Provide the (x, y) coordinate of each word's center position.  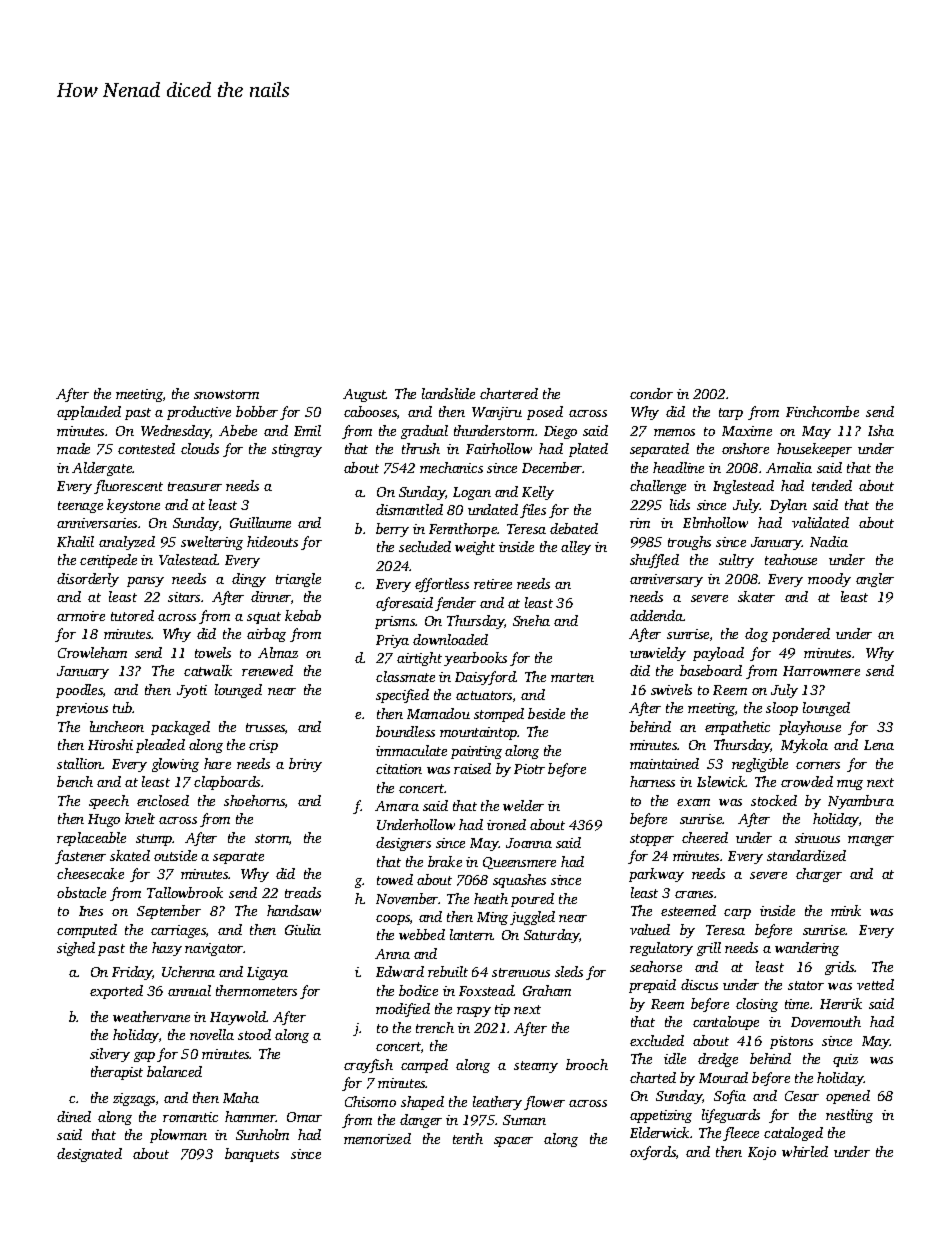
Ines (91, 911)
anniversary (666, 580)
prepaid (652, 986)
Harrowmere (821, 671)
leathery (497, 1103)
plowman (178, 1136)
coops (393, 920)
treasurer (195, 486)
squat (264, 618)
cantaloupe (726, 1023)
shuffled (654, 561)
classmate (405, 676)
